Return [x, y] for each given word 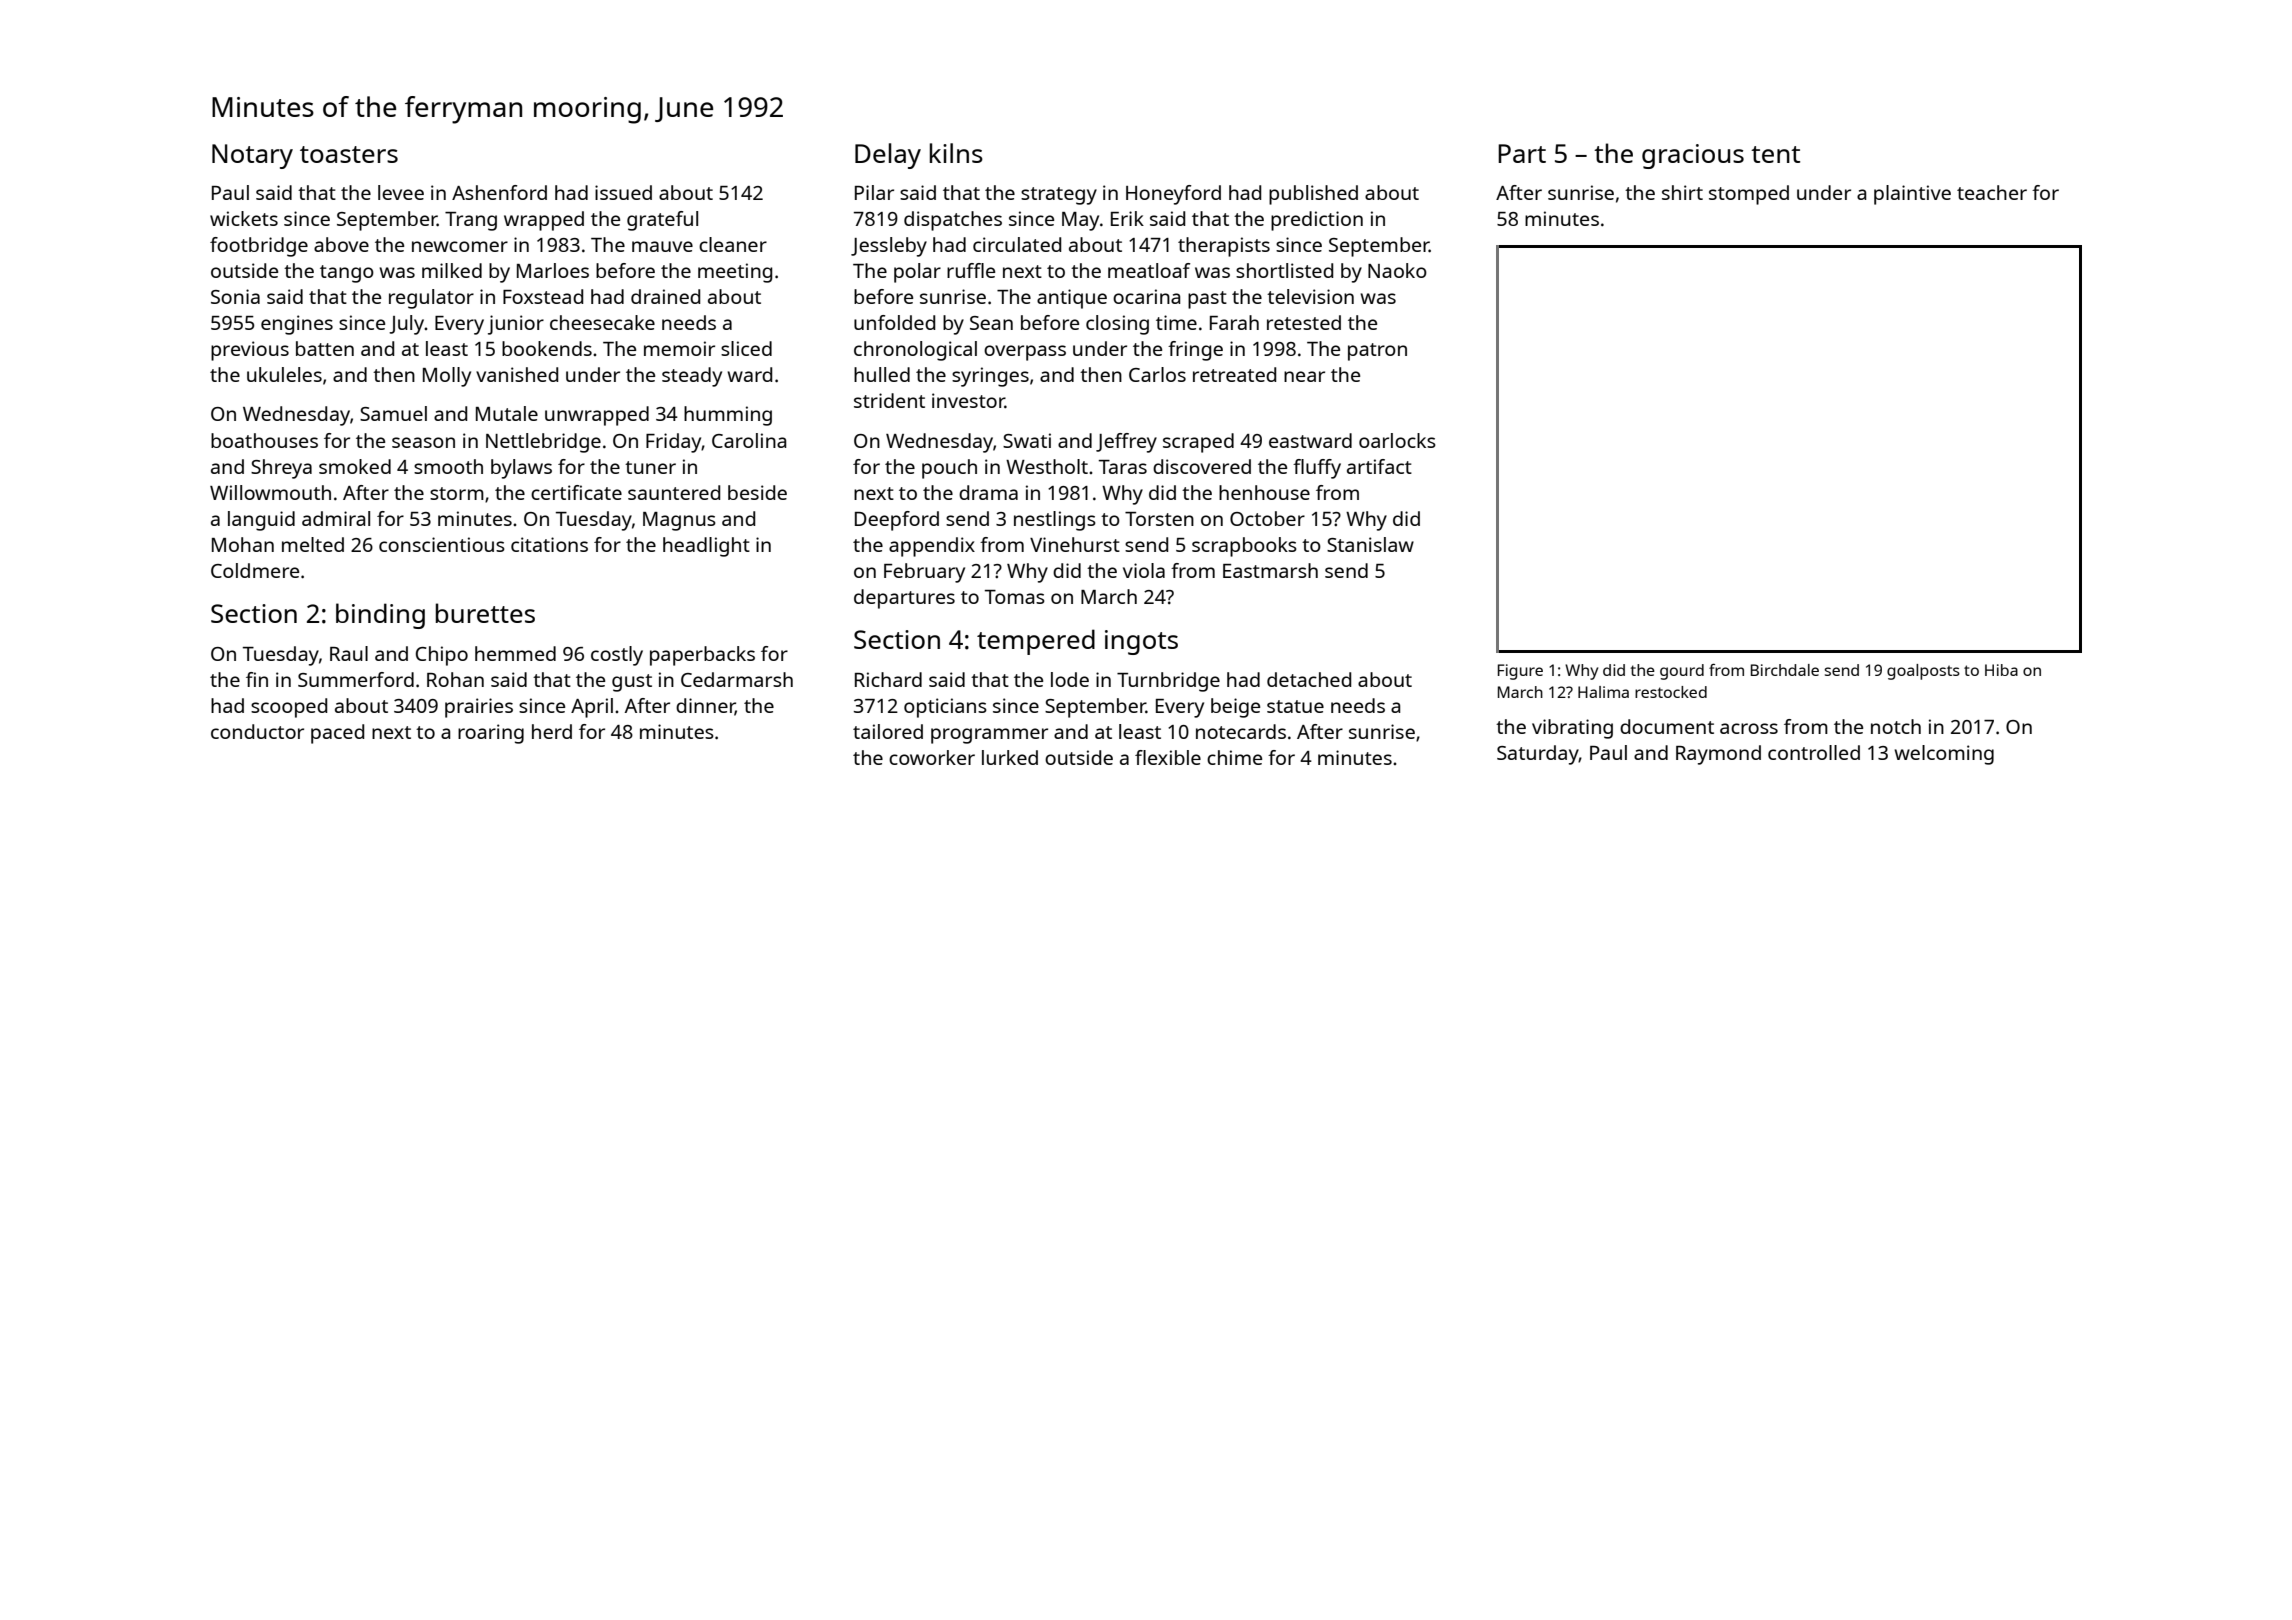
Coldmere [255, 570]
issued [623, 192]
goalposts [1923, 672]
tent [1775, 154]
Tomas [1015, 597]
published [1313, 195]
